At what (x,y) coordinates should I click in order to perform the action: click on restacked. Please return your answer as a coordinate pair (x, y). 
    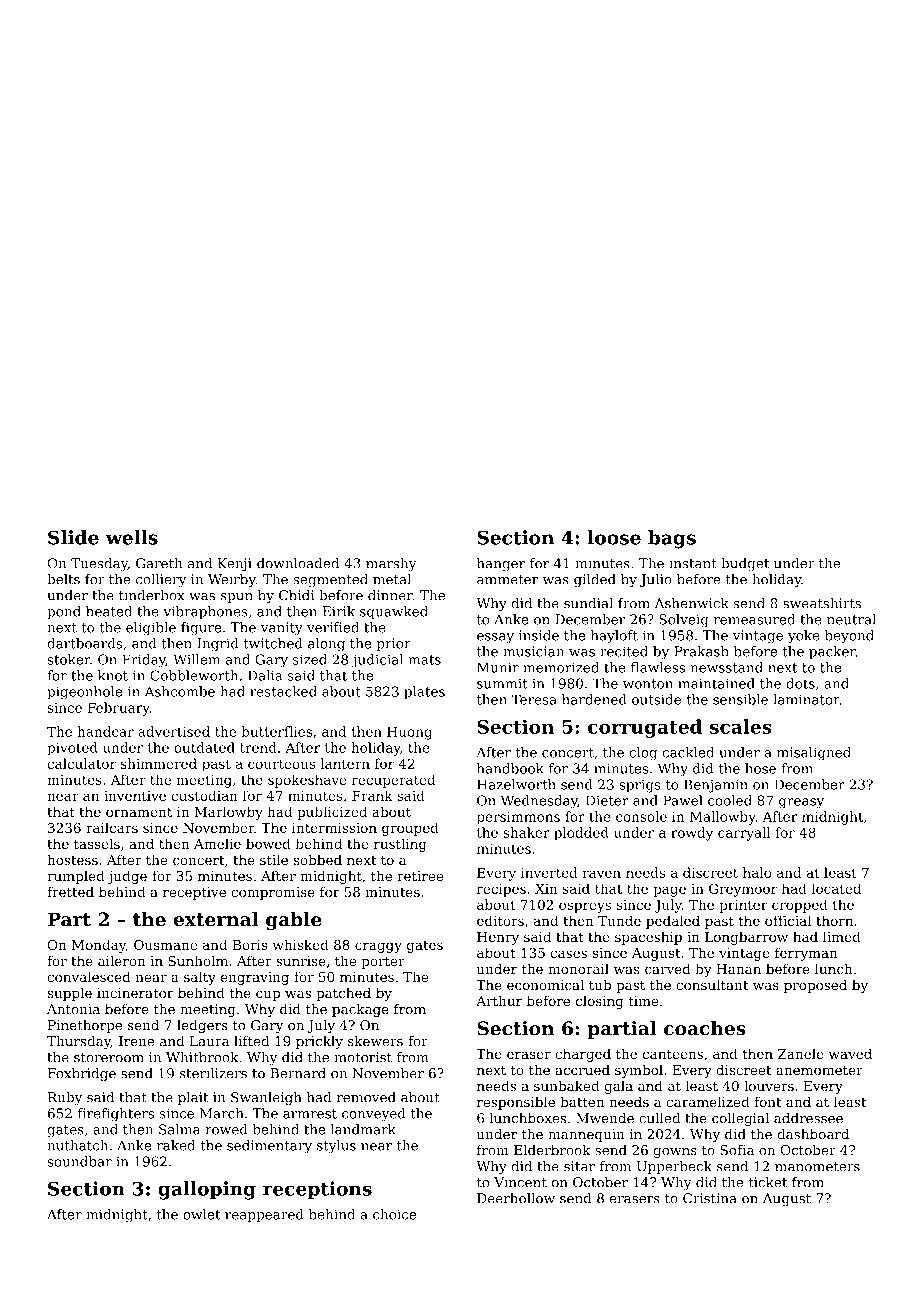
    Looking at the image, I should click on (283, 691).
